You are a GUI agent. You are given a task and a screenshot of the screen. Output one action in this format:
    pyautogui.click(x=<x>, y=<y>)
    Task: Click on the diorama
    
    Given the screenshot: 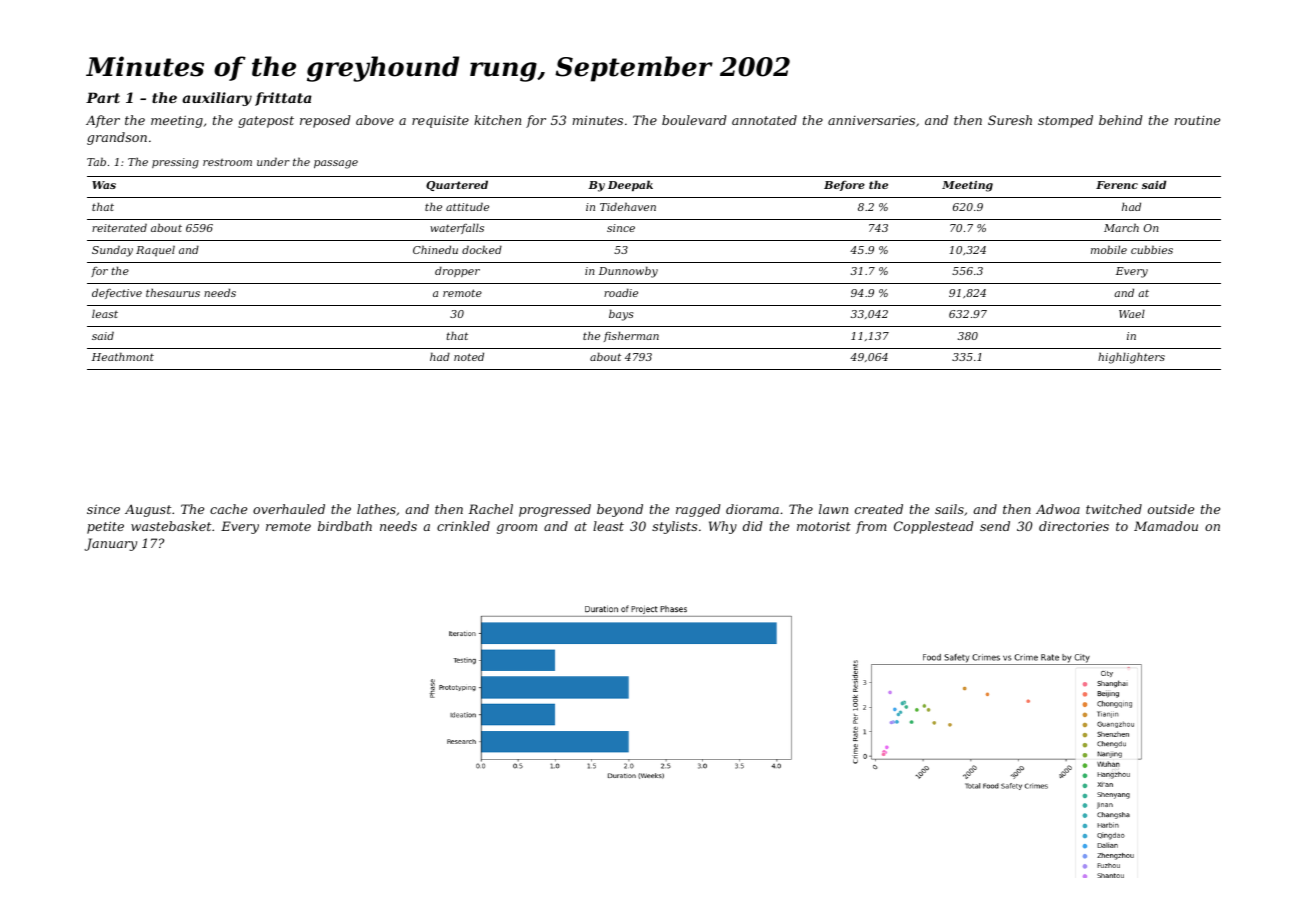 What is the action you would take?
    pyautogui.click(x=752, y=509)
